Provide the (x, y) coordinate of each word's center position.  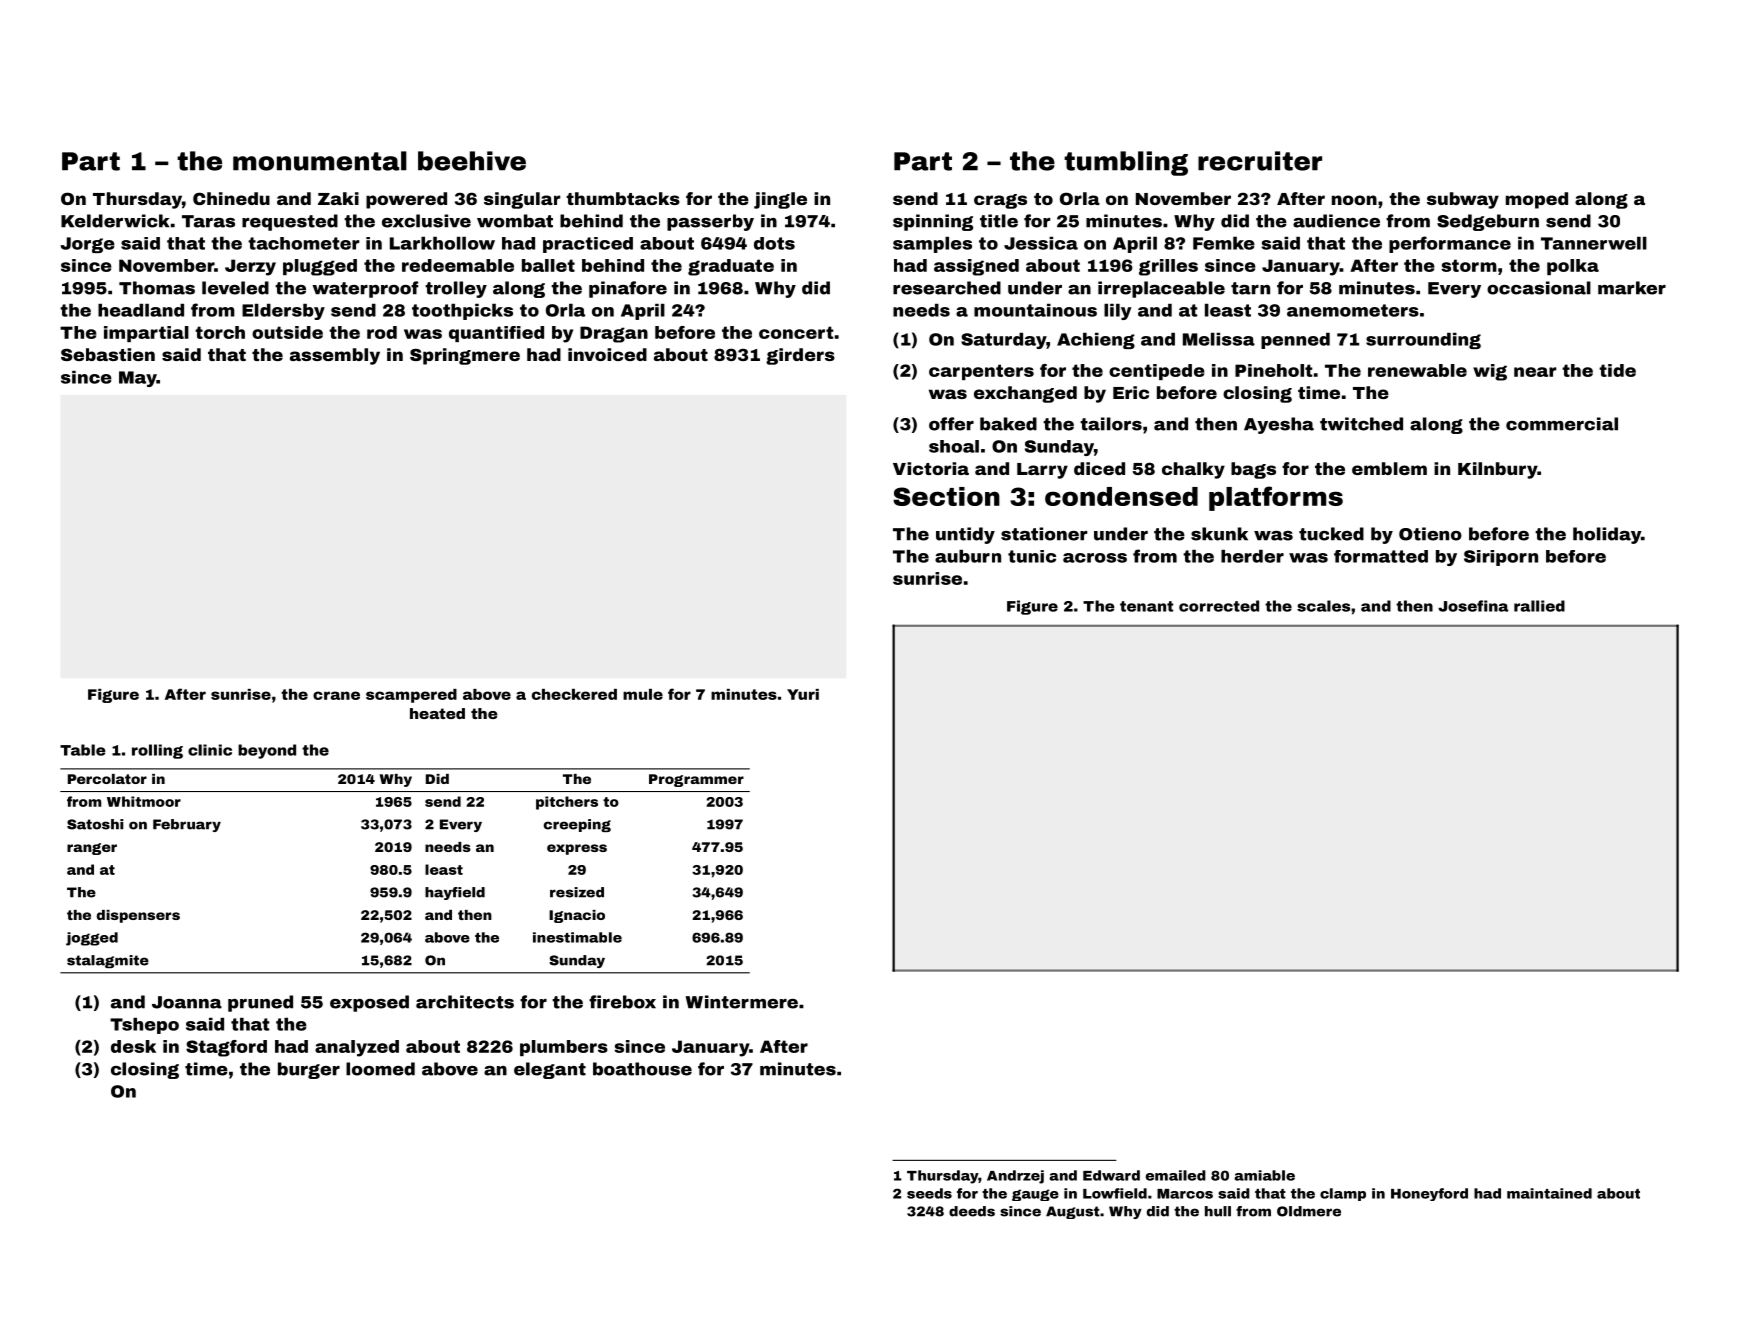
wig (1490, 372)
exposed (369, 1003)
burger (309, 1070)
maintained (1549, 1193)
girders (800, 356)
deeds (972, 1211)
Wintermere (741, 1002)
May (138, 379)
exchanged (1025, 394)
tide (1617, 370)
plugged (320, 267)
